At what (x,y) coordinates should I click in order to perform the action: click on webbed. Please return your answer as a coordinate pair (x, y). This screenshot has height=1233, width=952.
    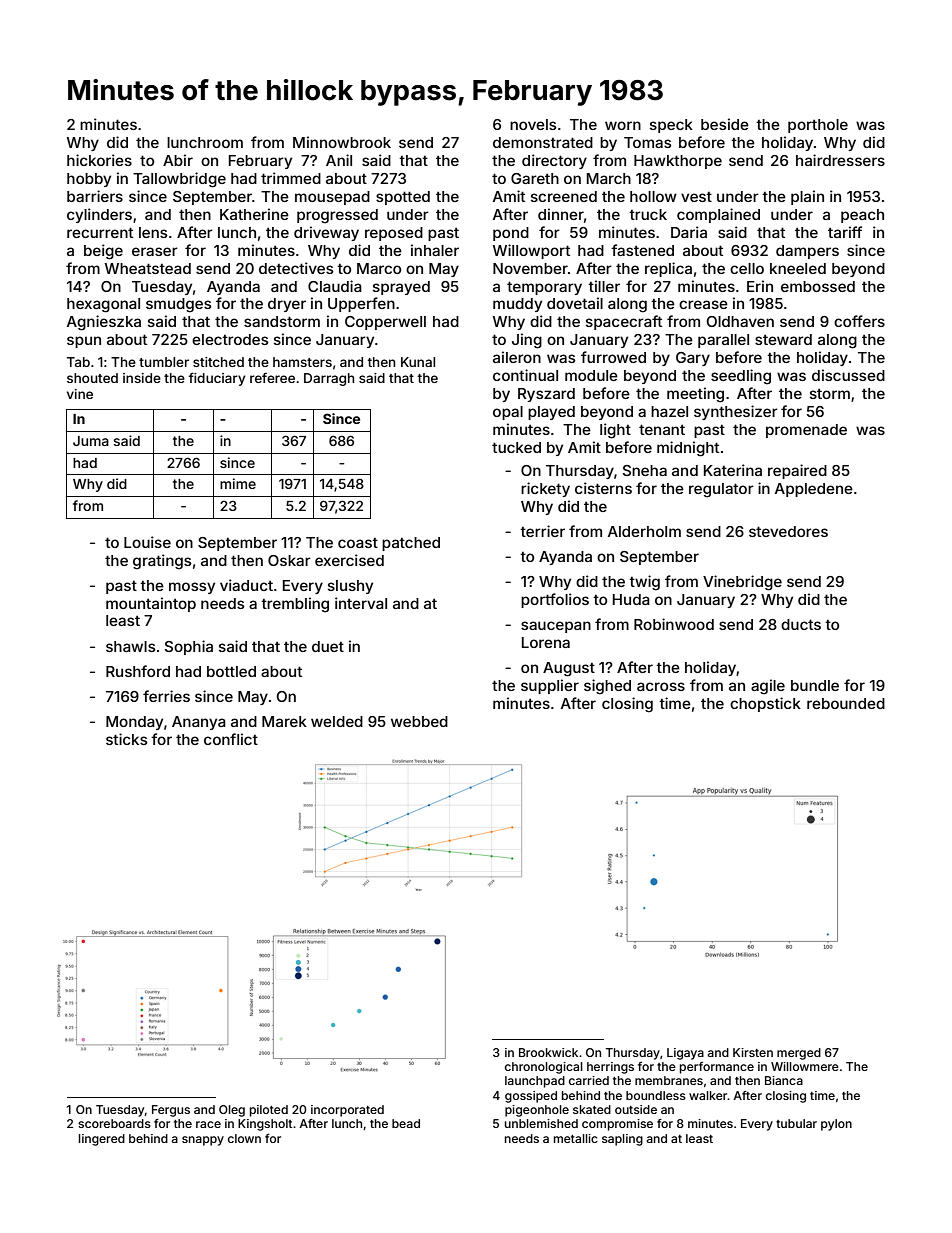
    Looking at the image, I should click on (419, 721).
